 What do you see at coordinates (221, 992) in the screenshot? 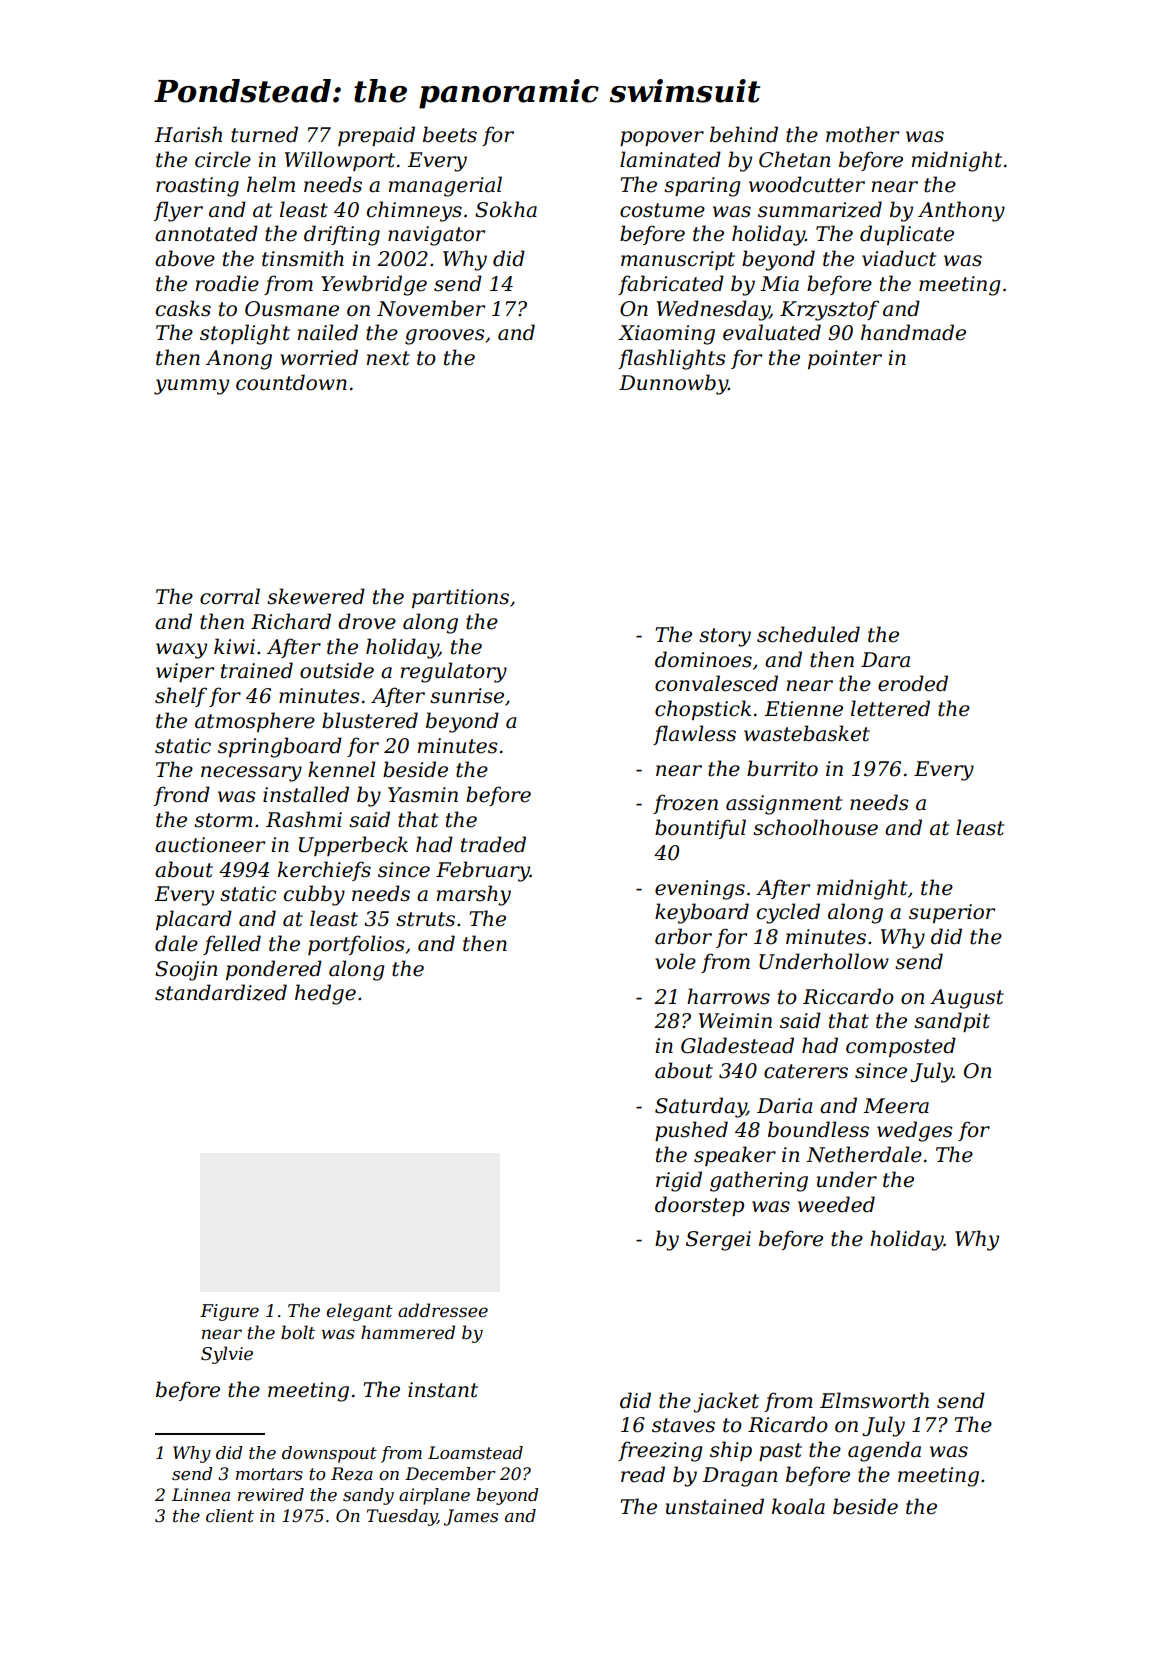
I see `standardized` at bounding box center [221, 992].
